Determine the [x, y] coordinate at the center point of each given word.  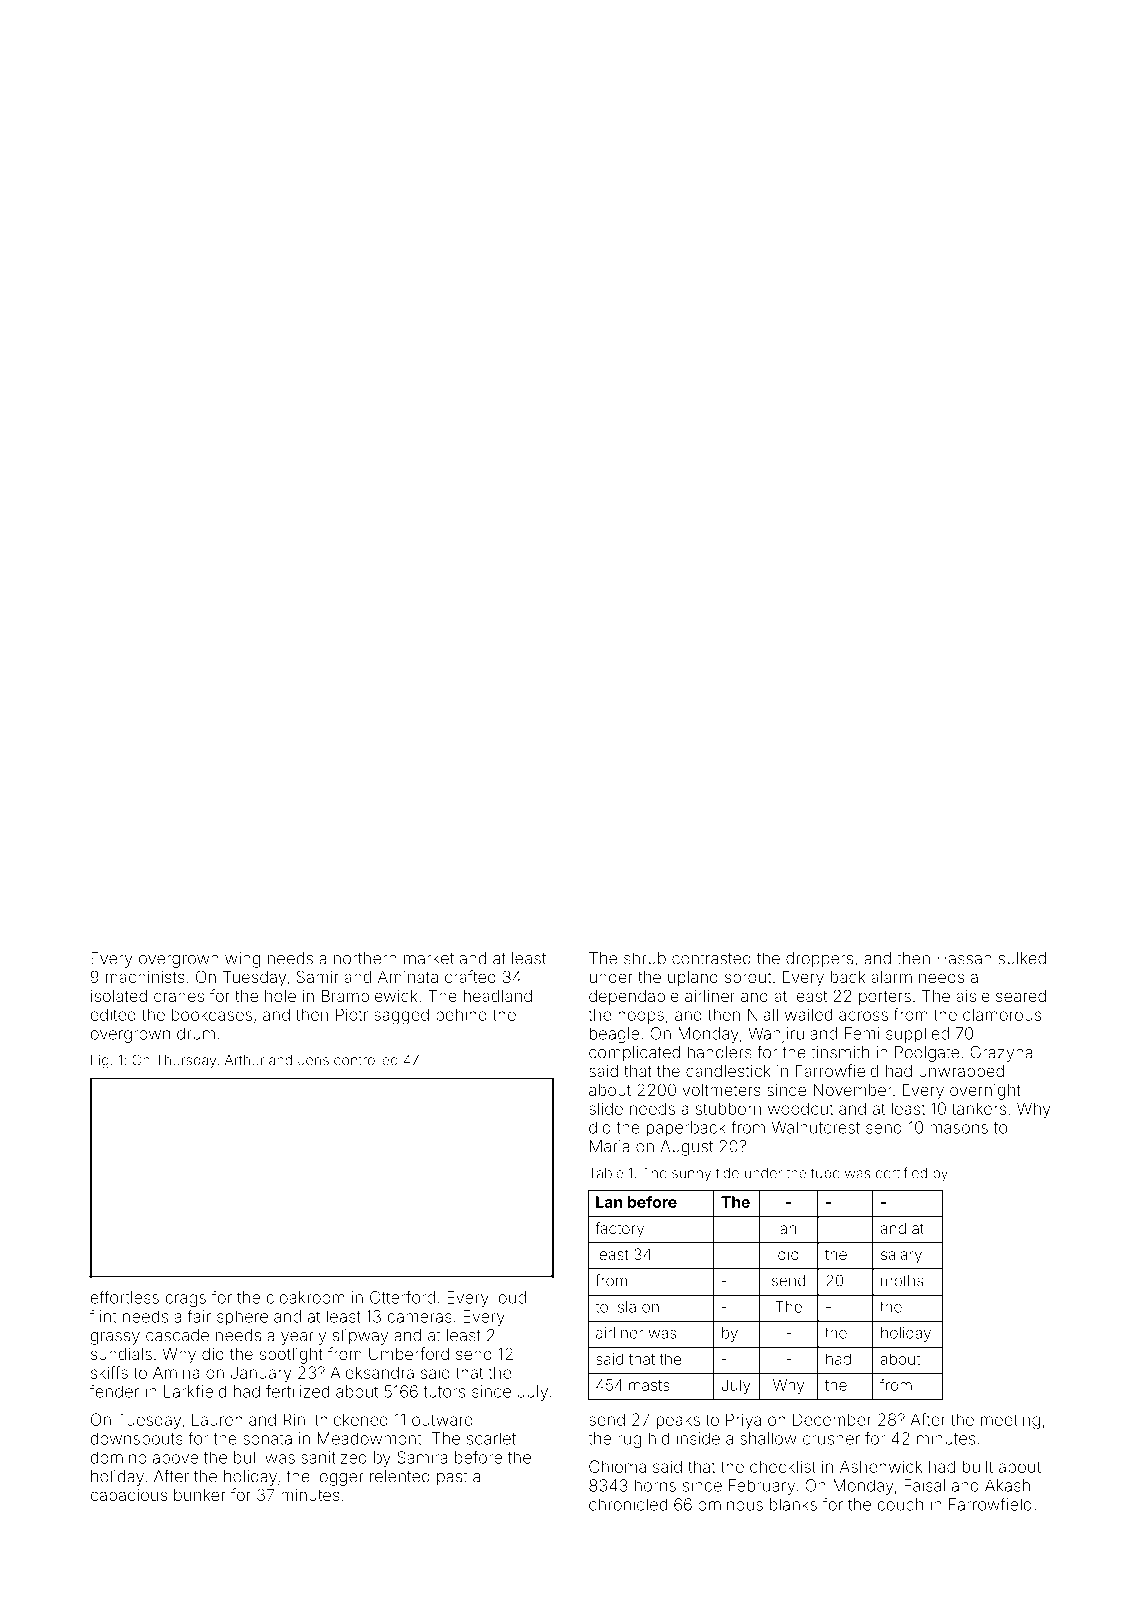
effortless [125, 1297]
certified [901, 1173]
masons [959, 1129]
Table [606, 1173]
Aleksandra [372, 1372]
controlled [366, 1060]
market [429, 958]
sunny [691, 1175]
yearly [303, 1337]
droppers [819, 960]
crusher [831, 1438]
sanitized [334, 1457]
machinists [145, 977]
